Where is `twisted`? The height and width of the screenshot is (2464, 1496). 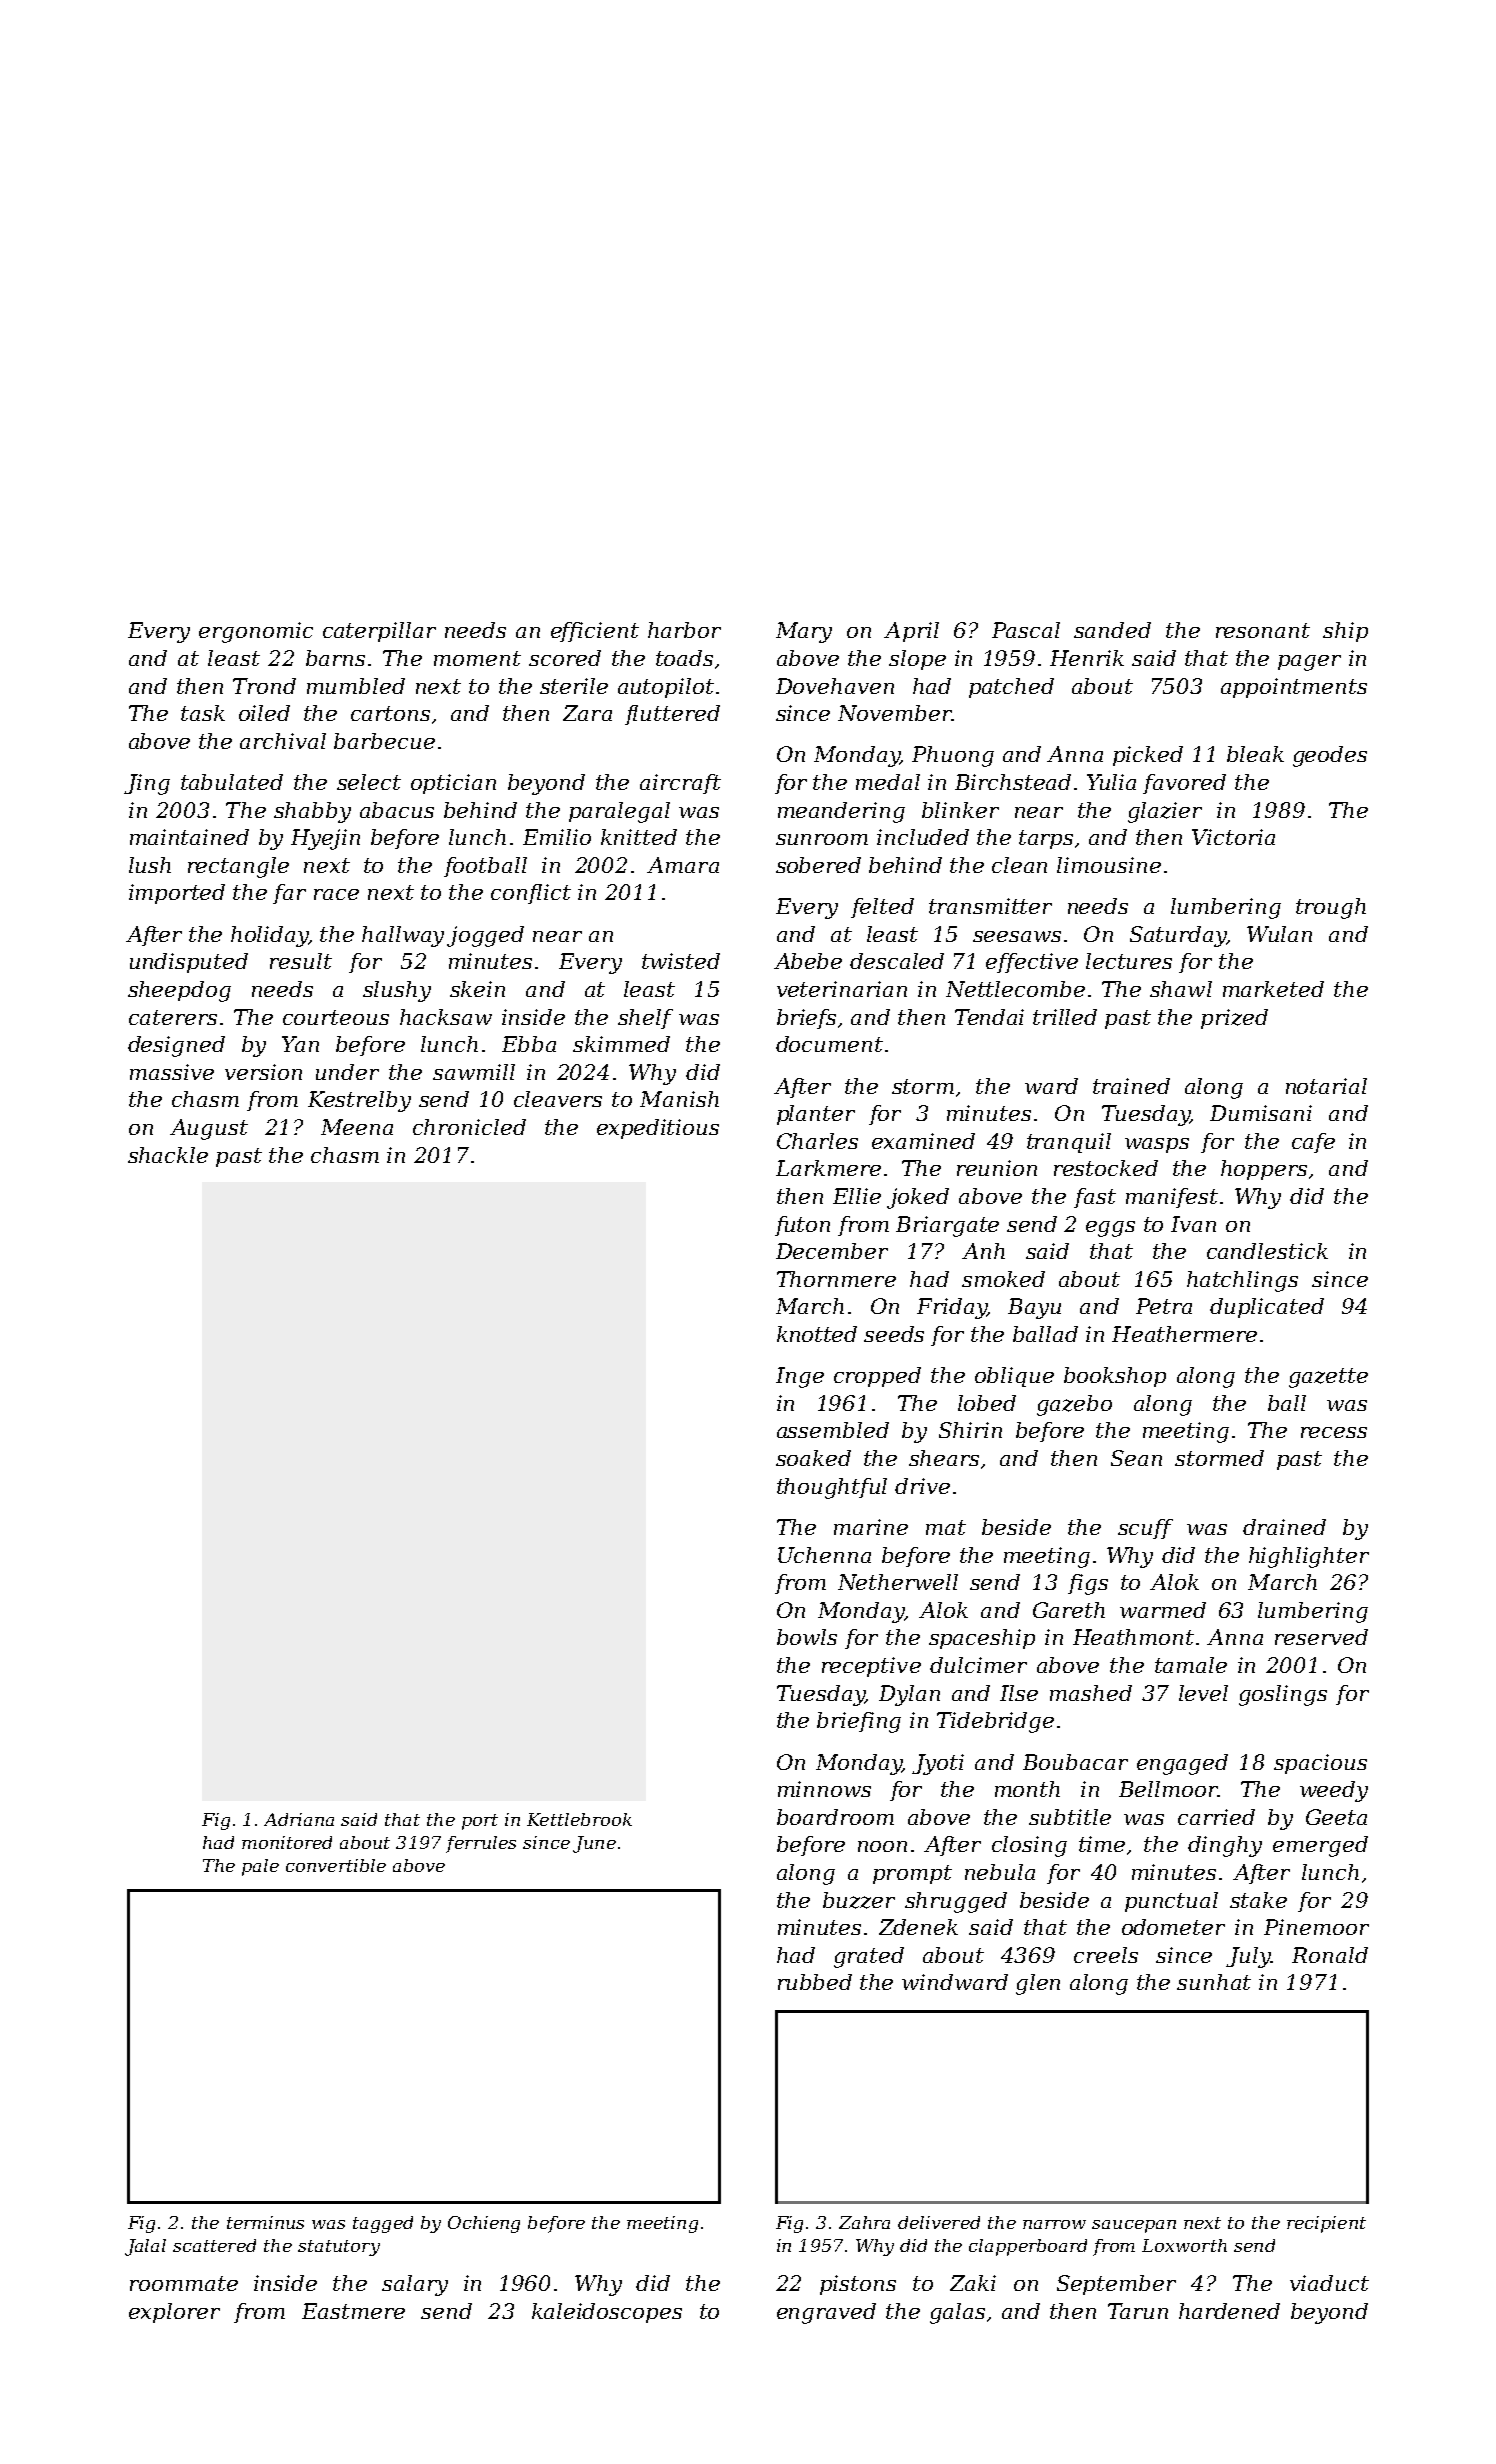
twisted is located at coordinates (681, 961).
